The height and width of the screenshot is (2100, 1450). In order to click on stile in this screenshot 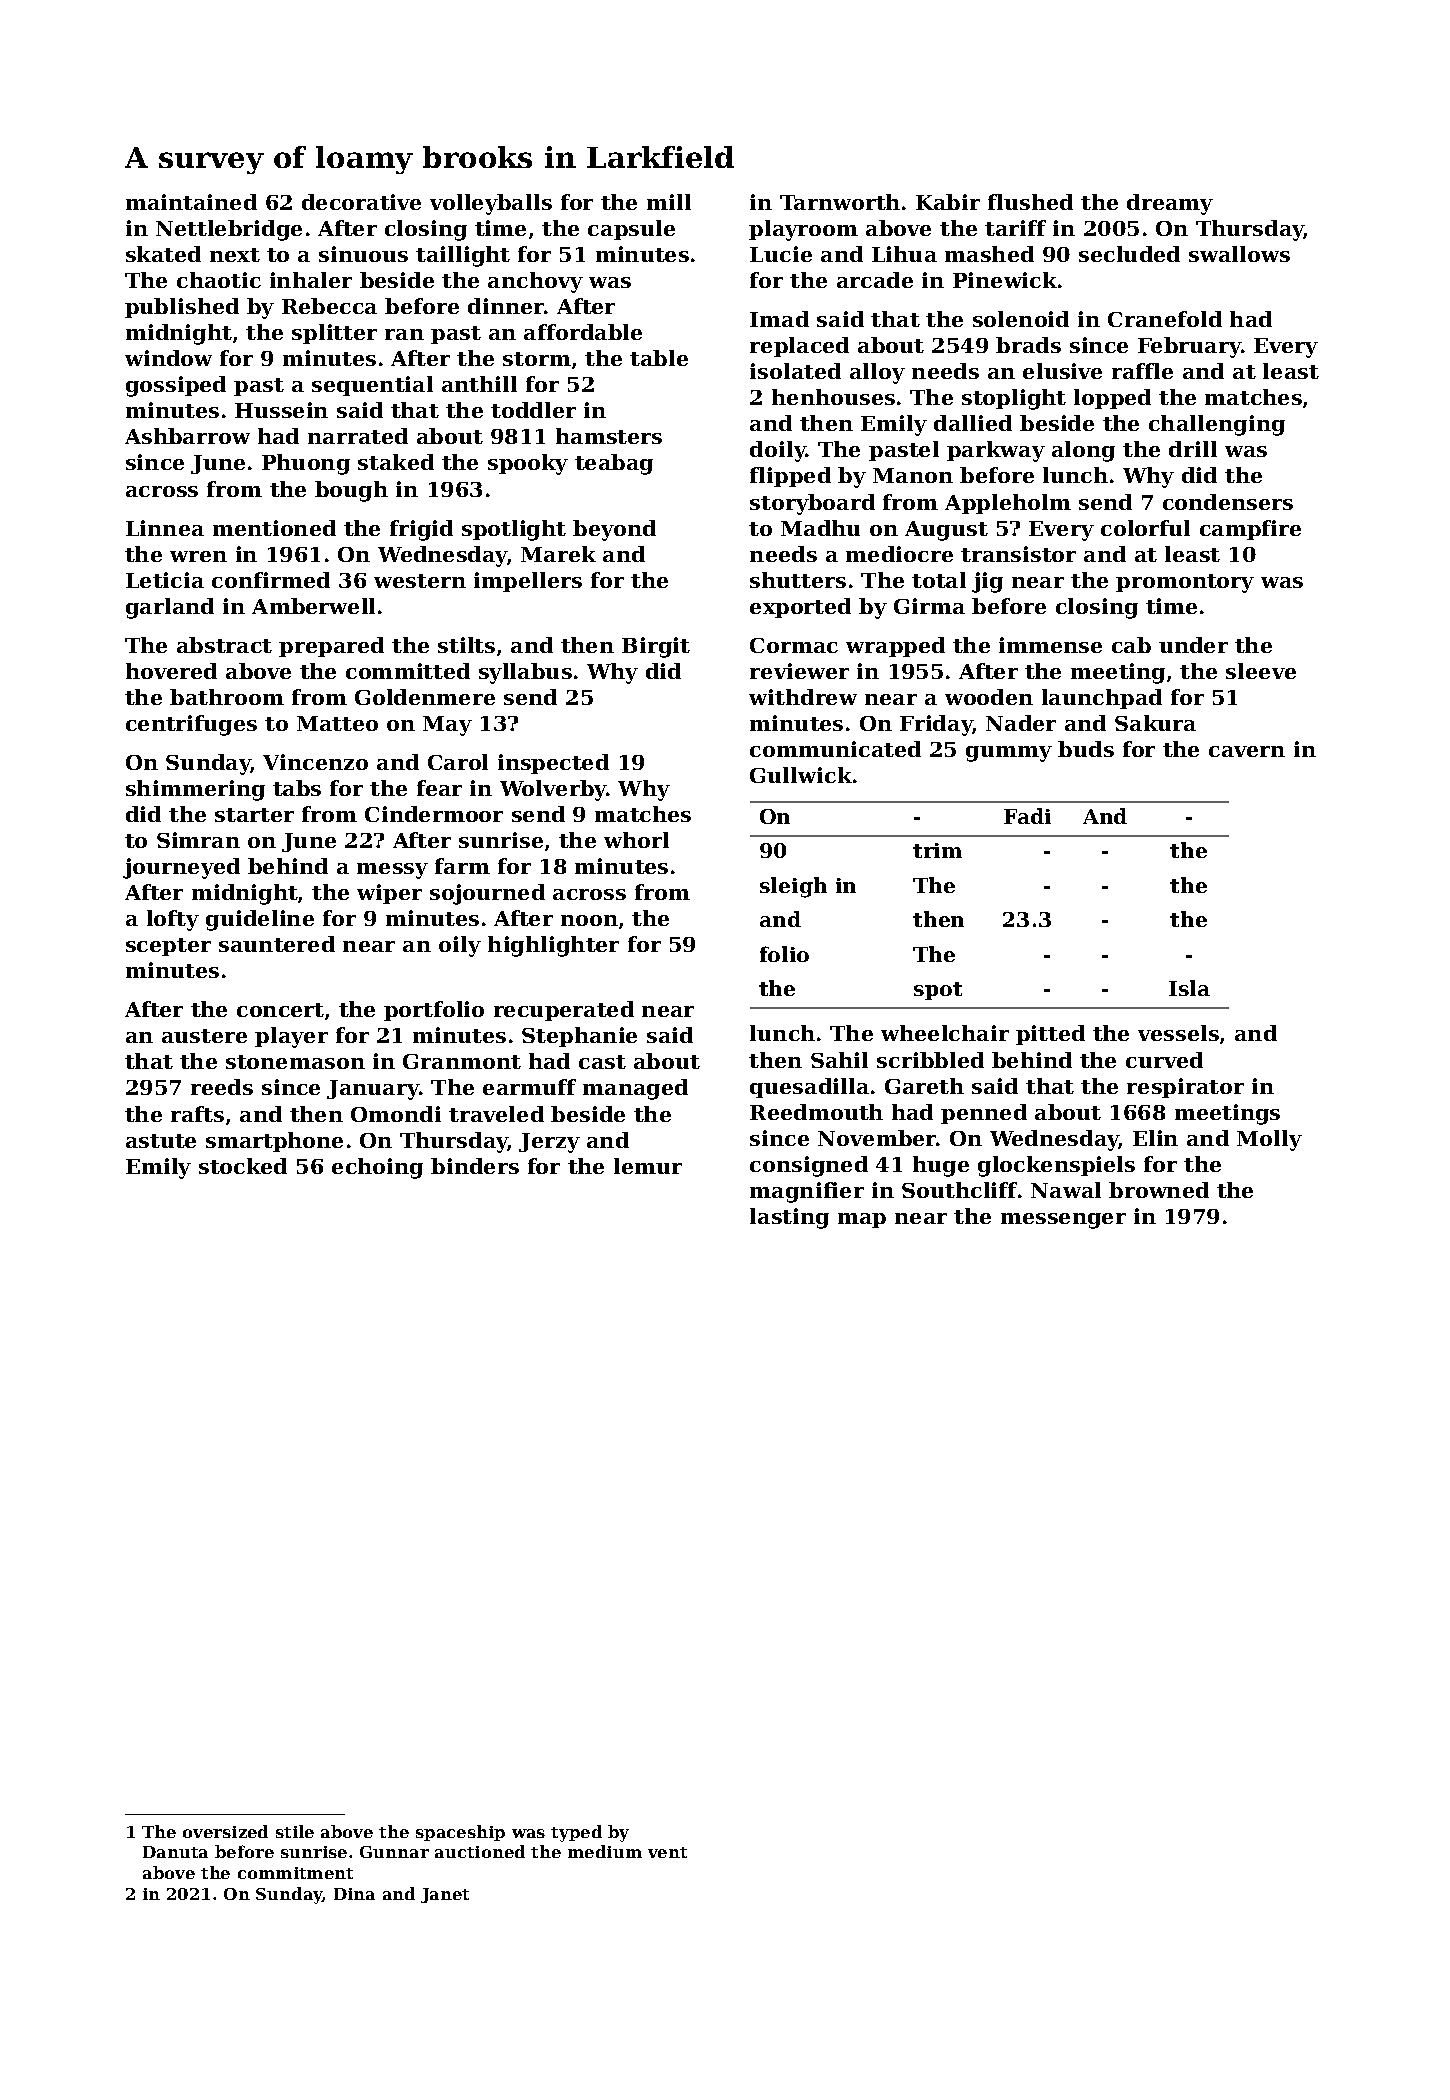, I will do `click(295, 1831)`.
